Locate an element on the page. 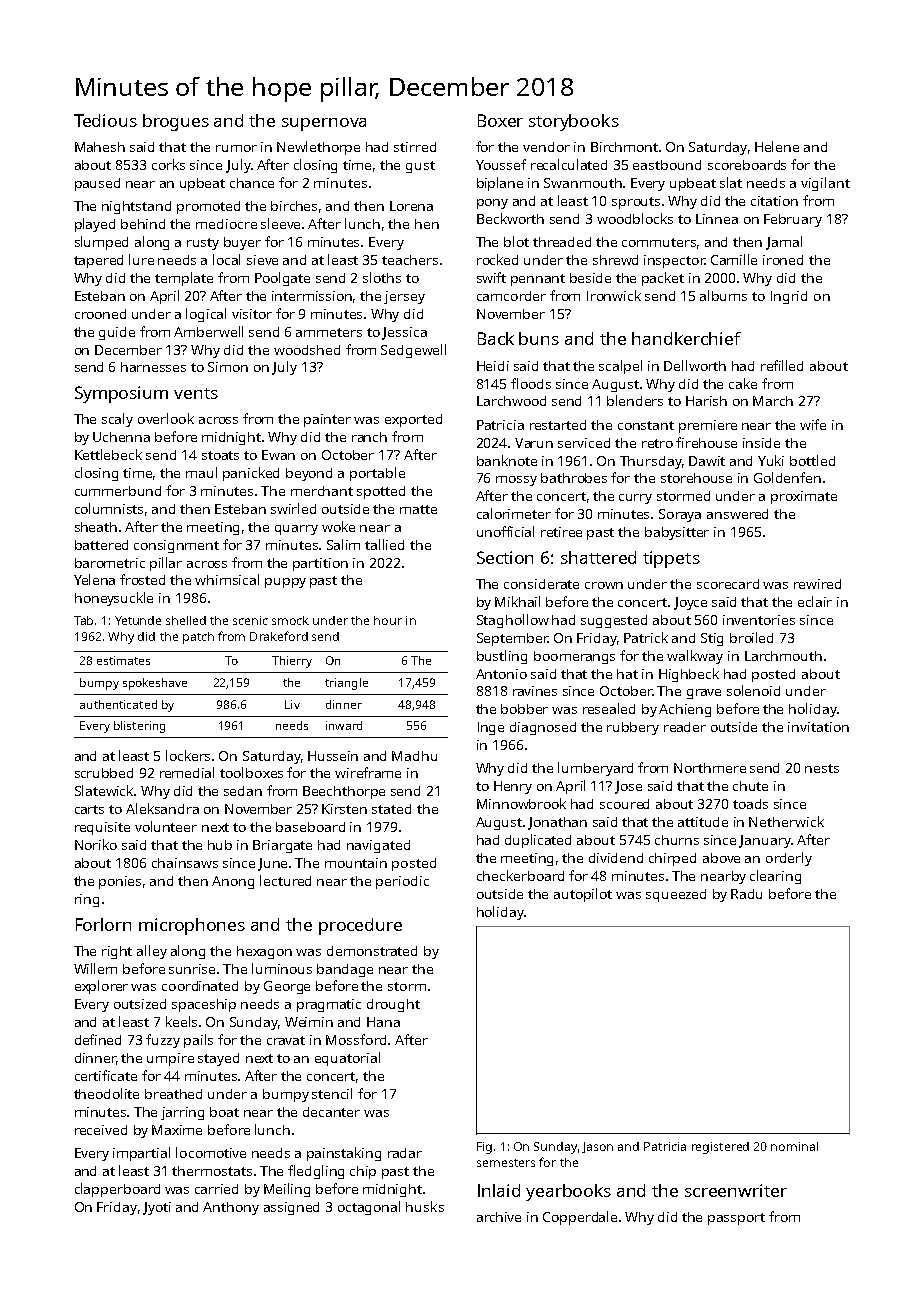 This document has width=924, height=1308. Netherwick is located at coordinates (786, 821).
